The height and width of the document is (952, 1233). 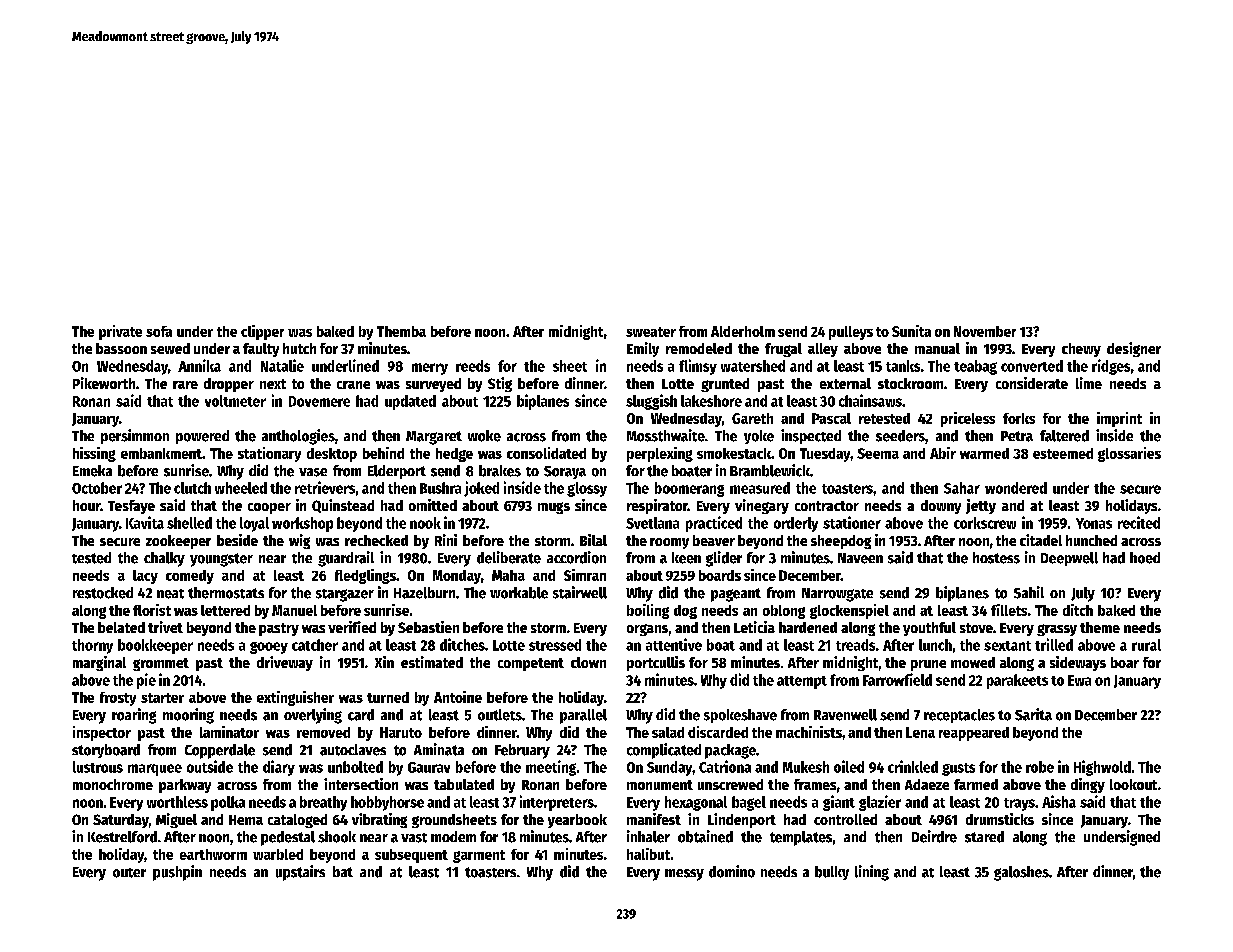 I want to click on hostess, so click(x=996, y=558).
